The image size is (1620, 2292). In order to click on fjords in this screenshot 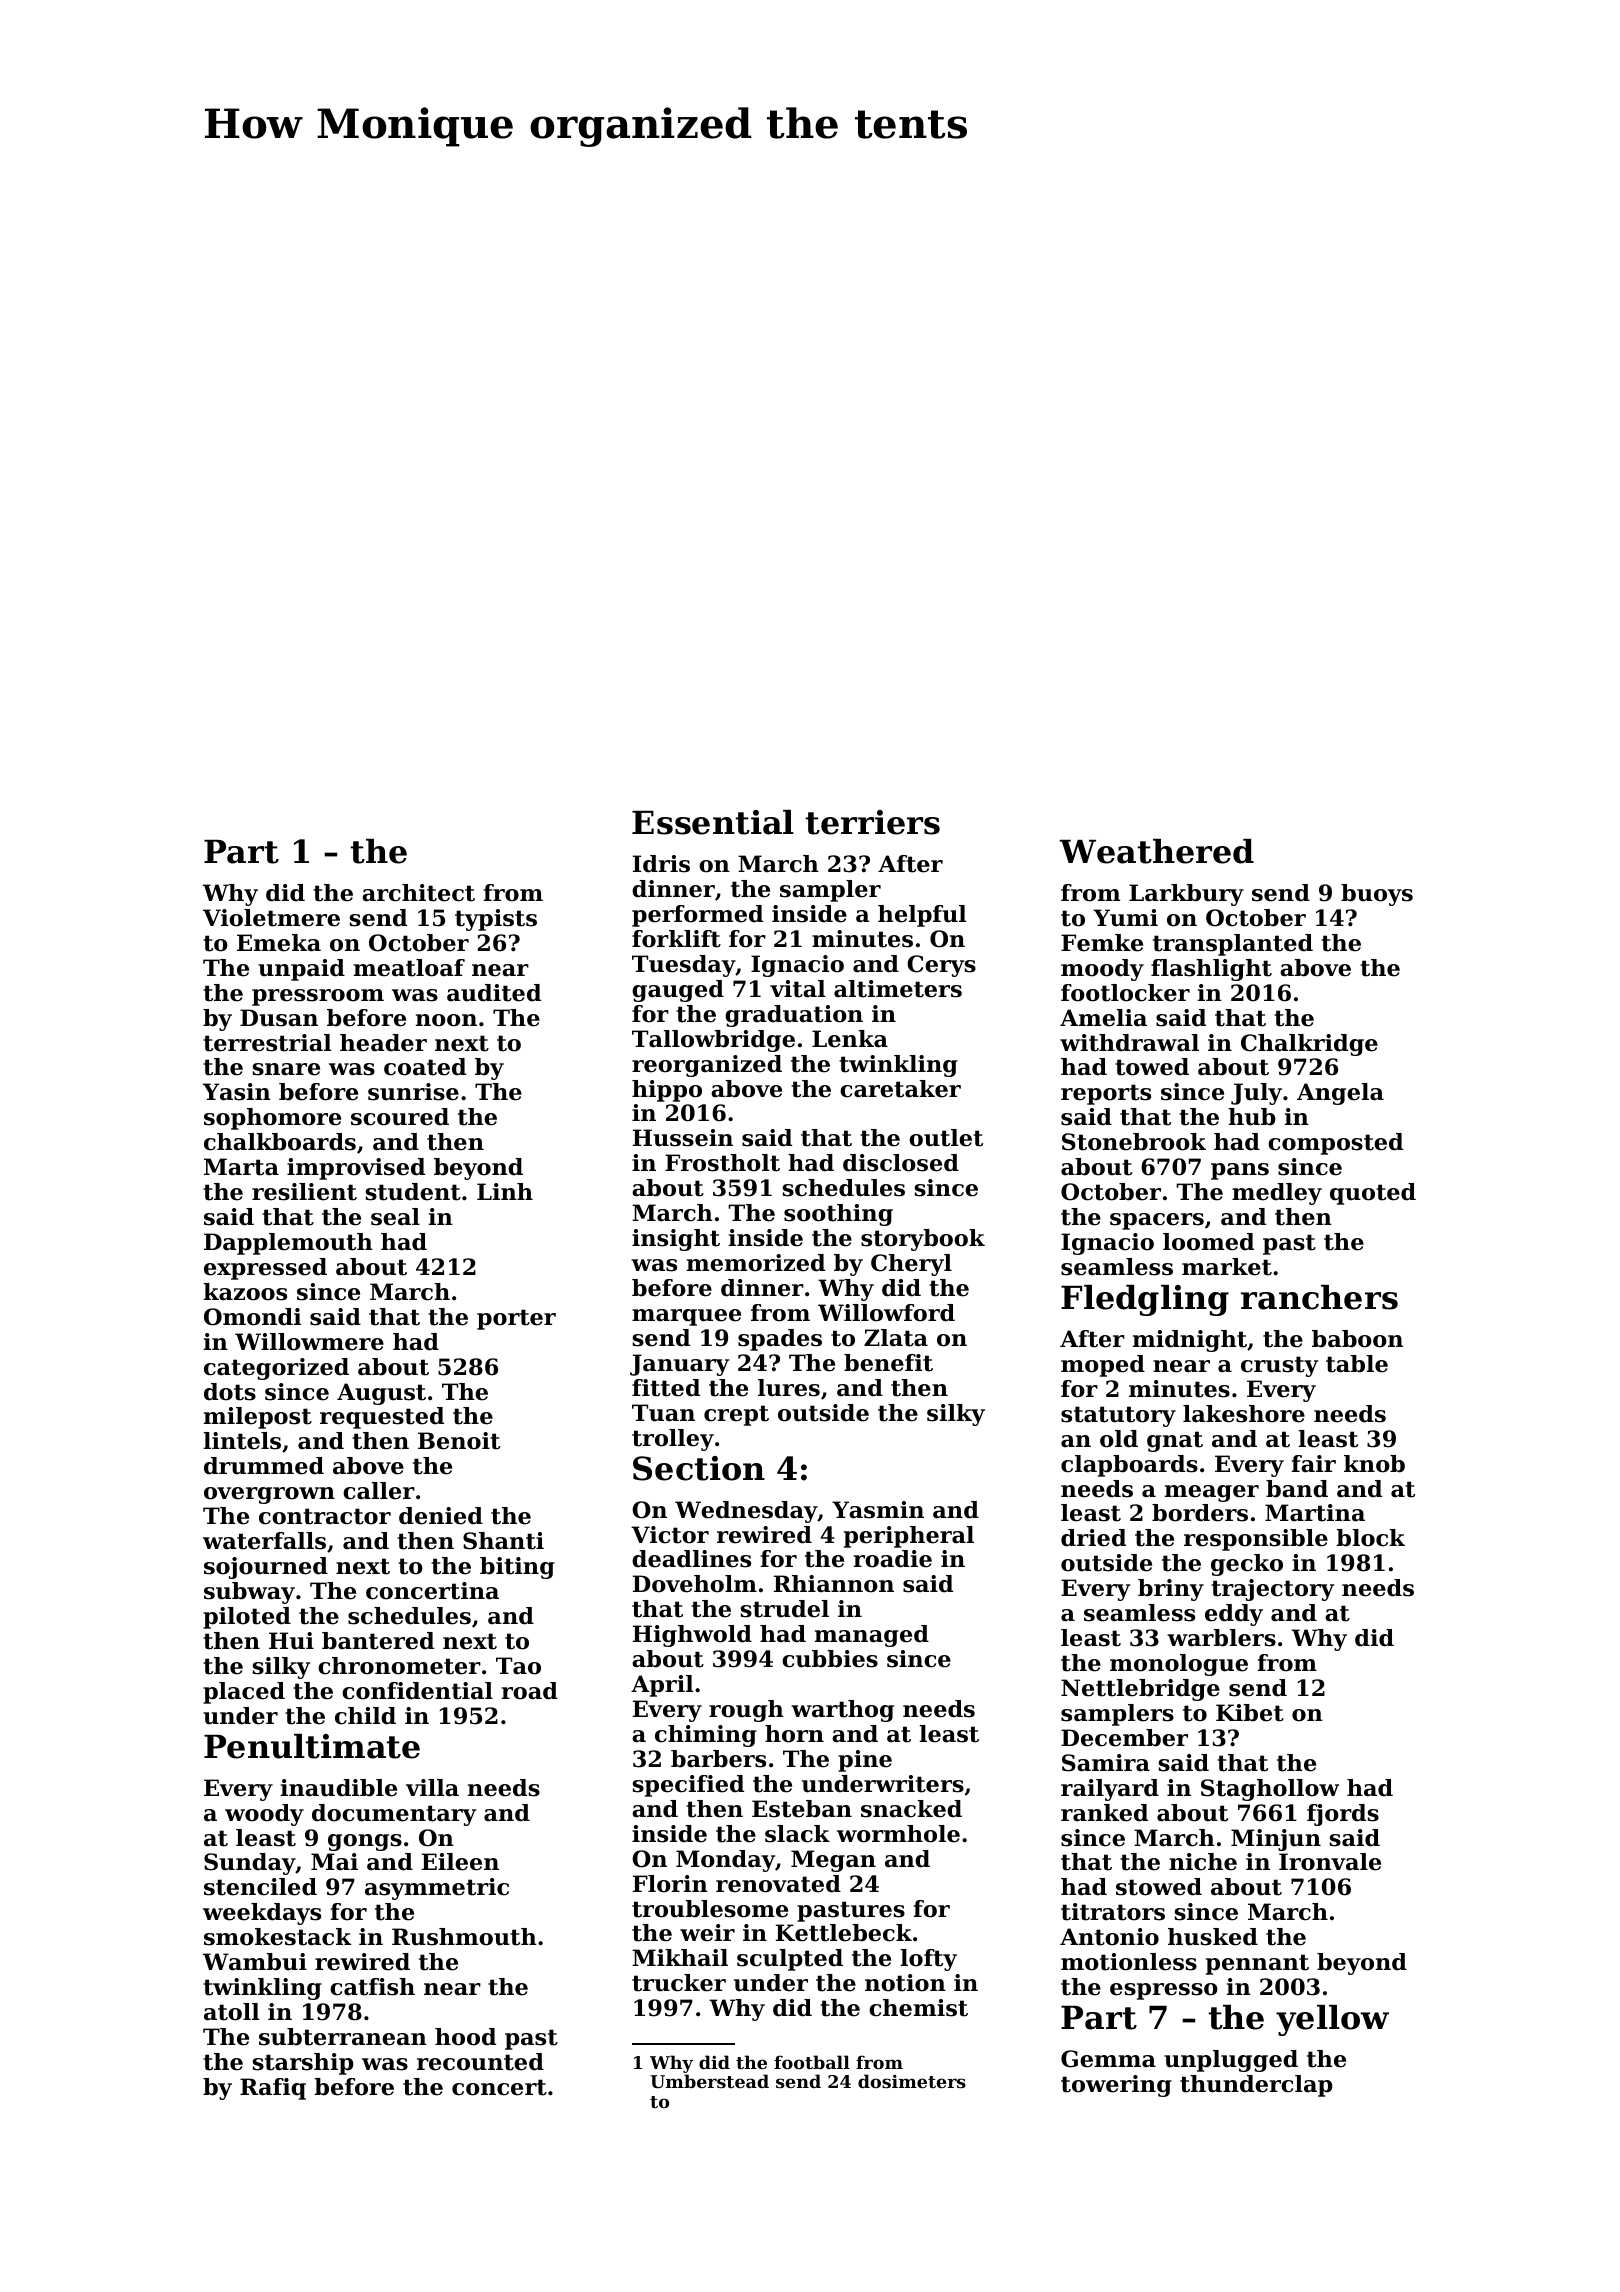, I will do `click(1343, 1815)`.
